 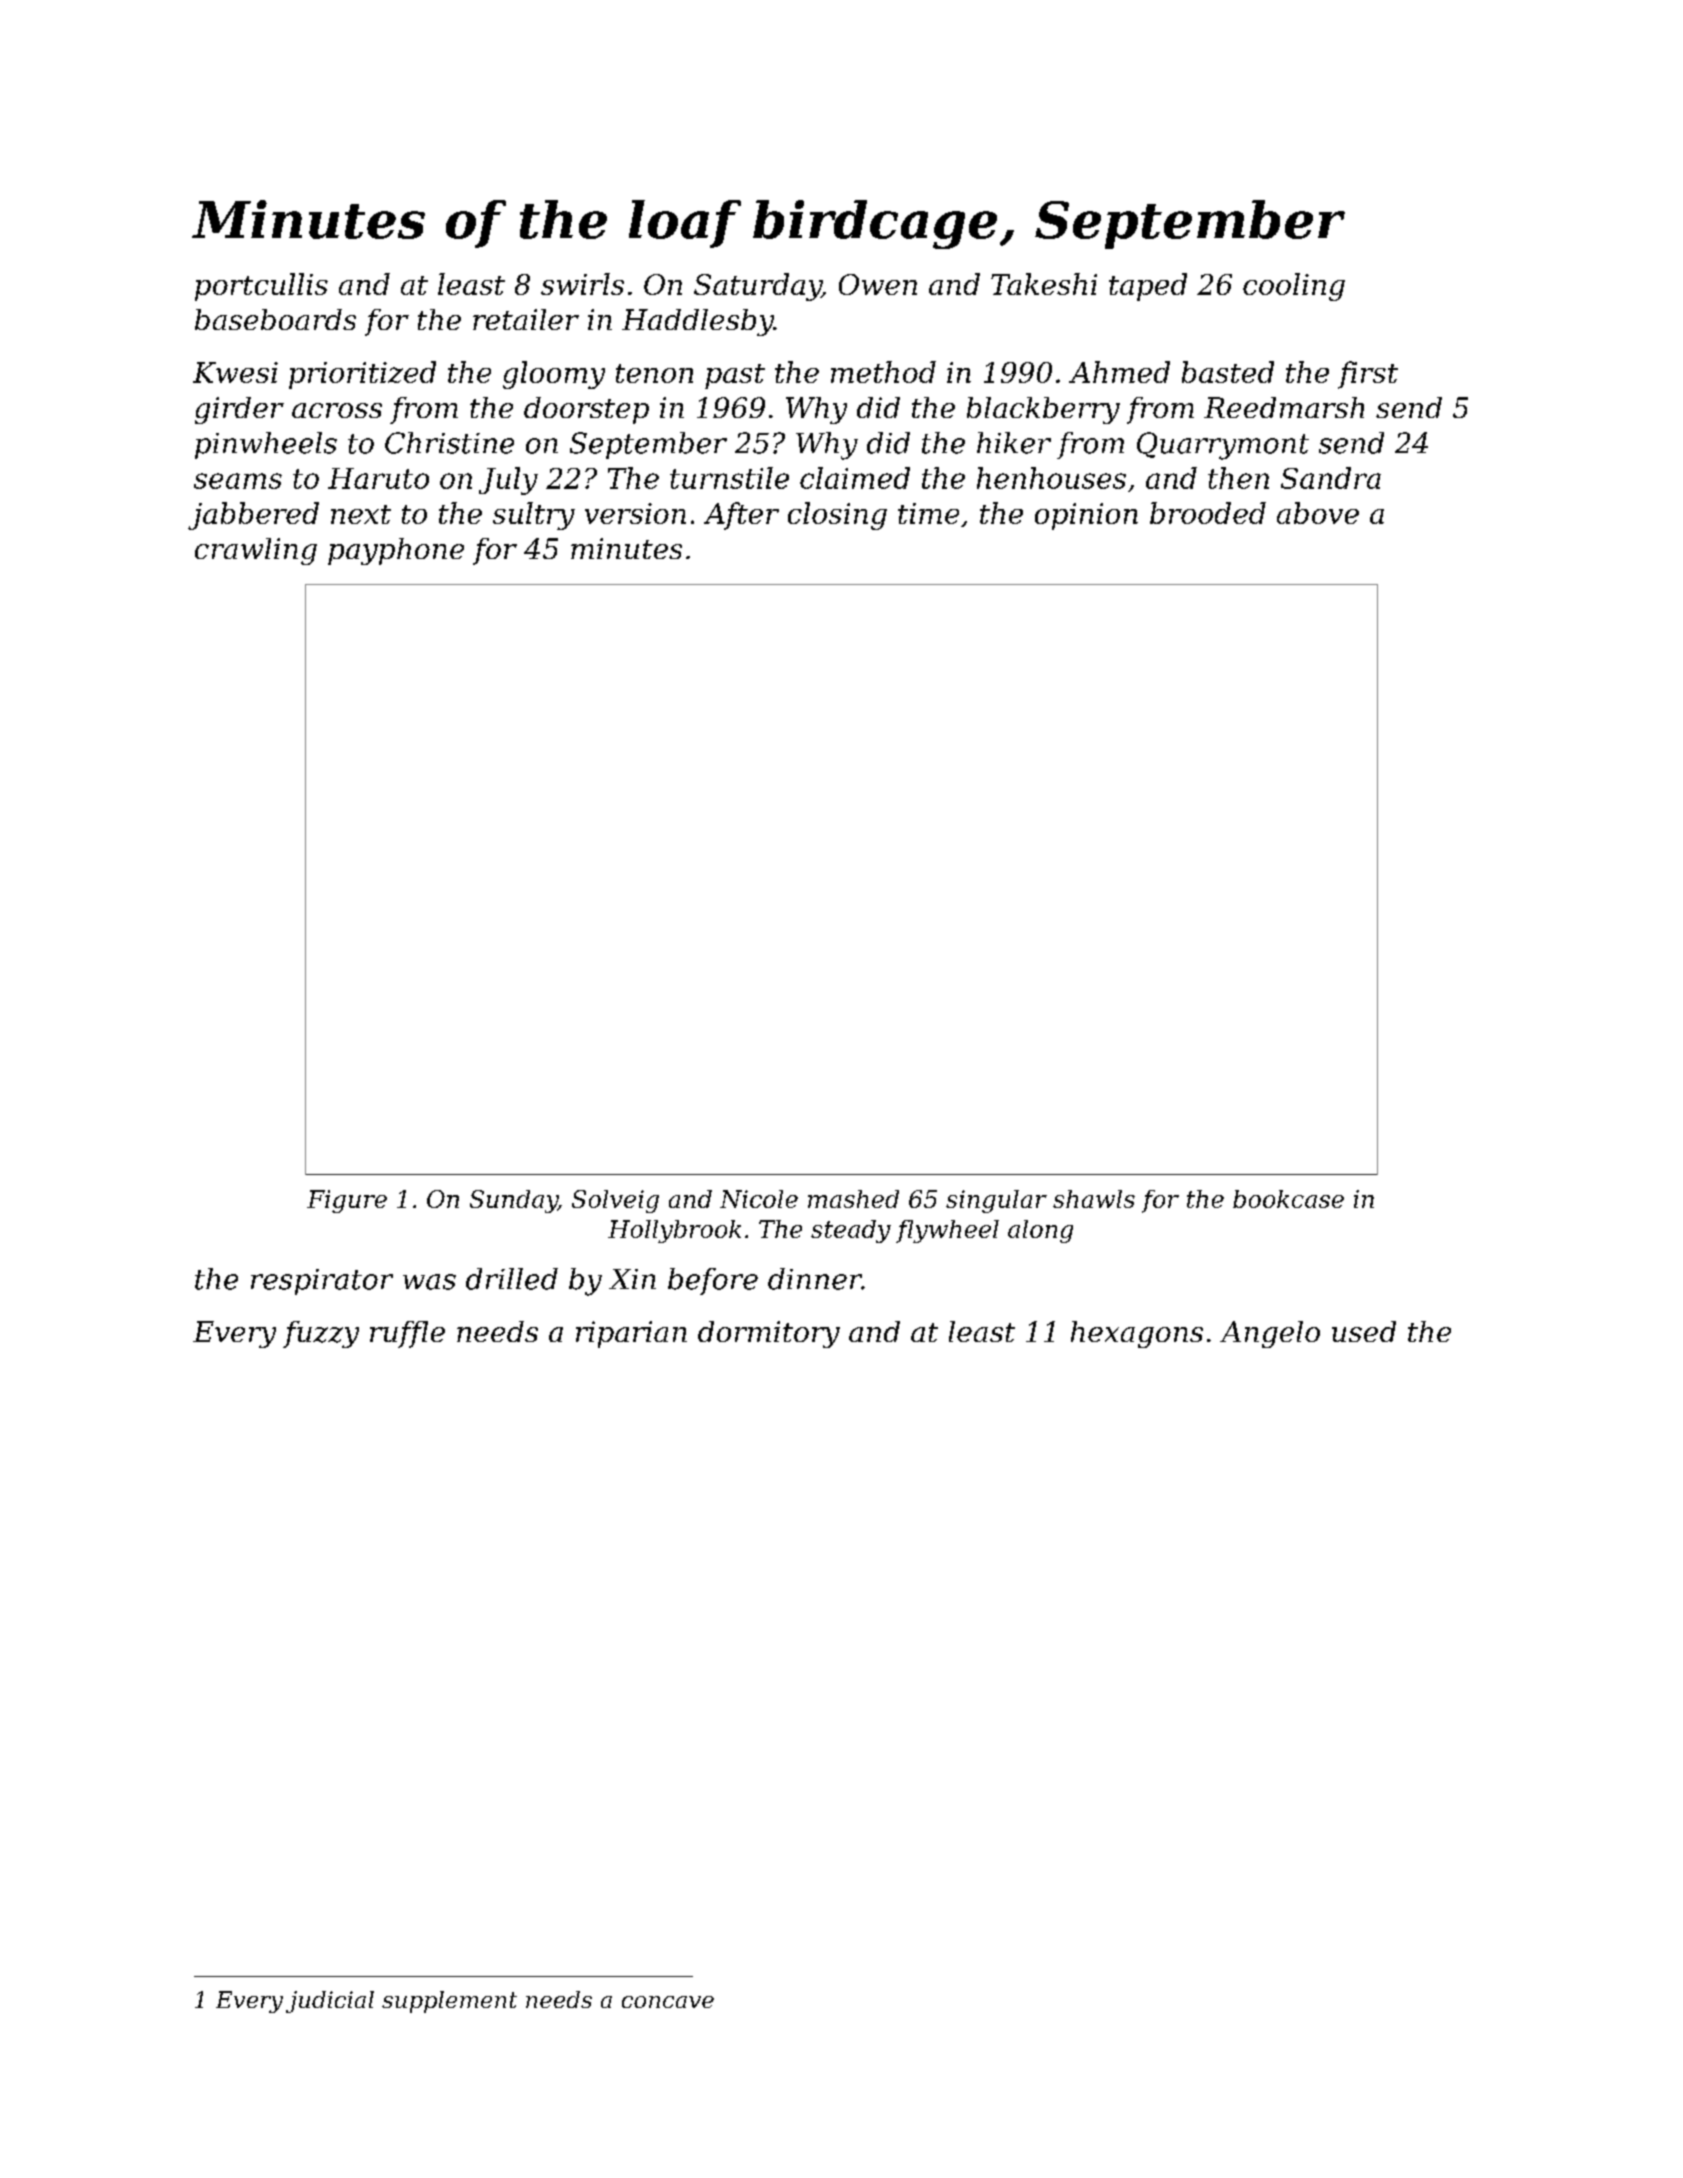 What do you see at coordinates (1044, 284) in the screenshot?
I see `Takeshi` at bounding box center [1044, 284].
